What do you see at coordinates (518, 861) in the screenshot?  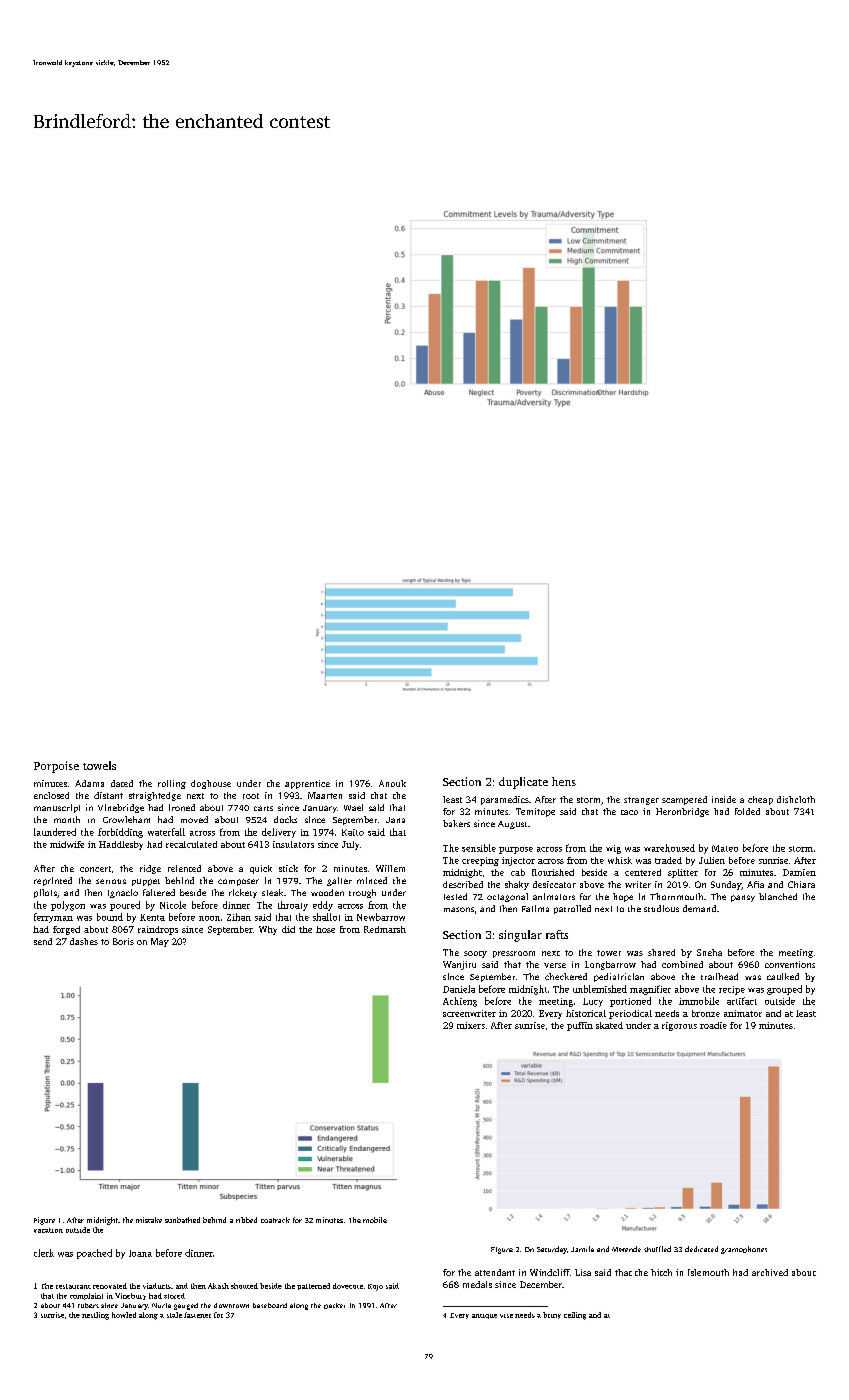 I see `injector` at bounding box center [518, 861].
